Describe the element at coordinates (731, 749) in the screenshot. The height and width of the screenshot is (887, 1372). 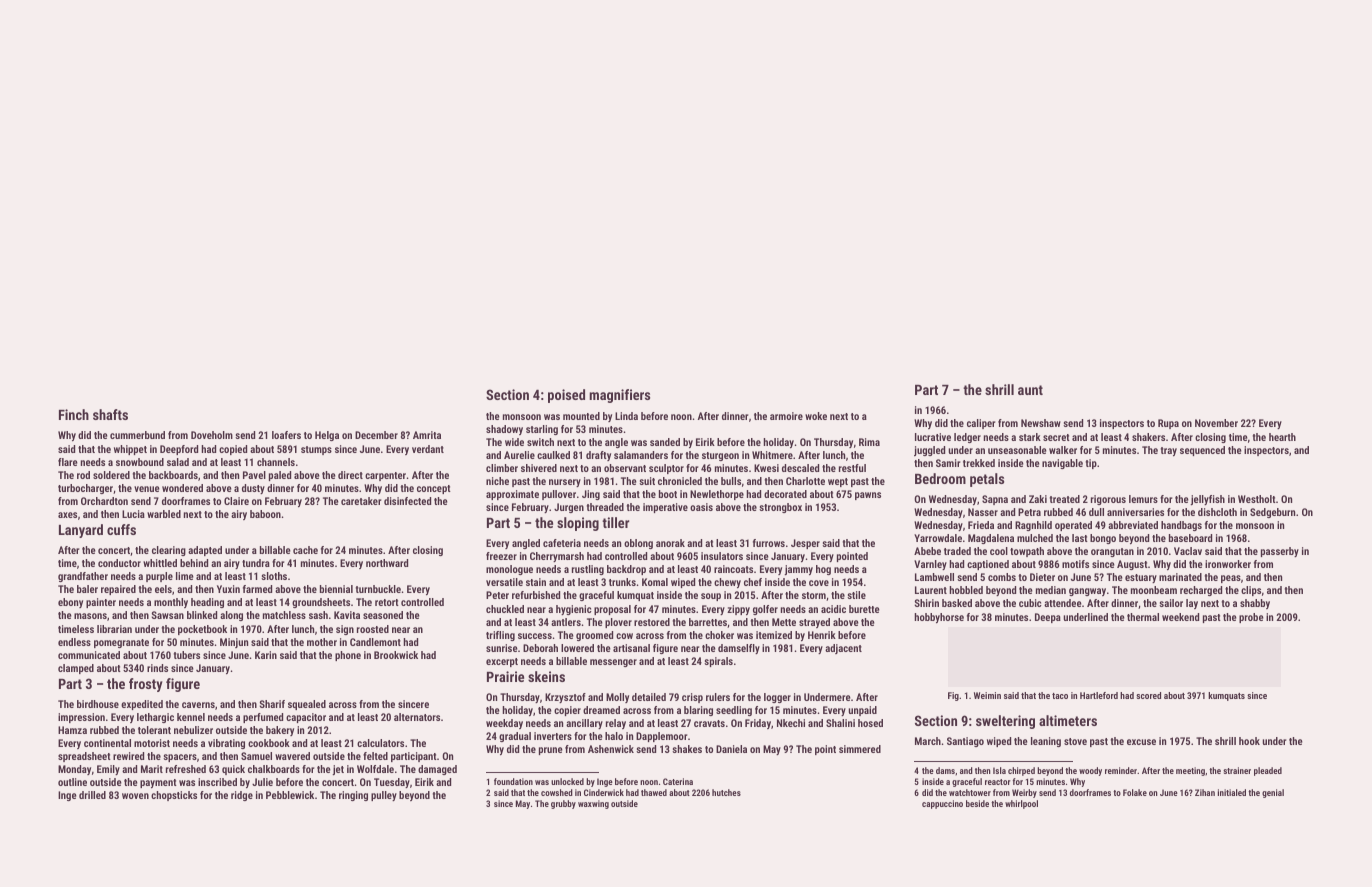
I see `Daniela` at that location.
